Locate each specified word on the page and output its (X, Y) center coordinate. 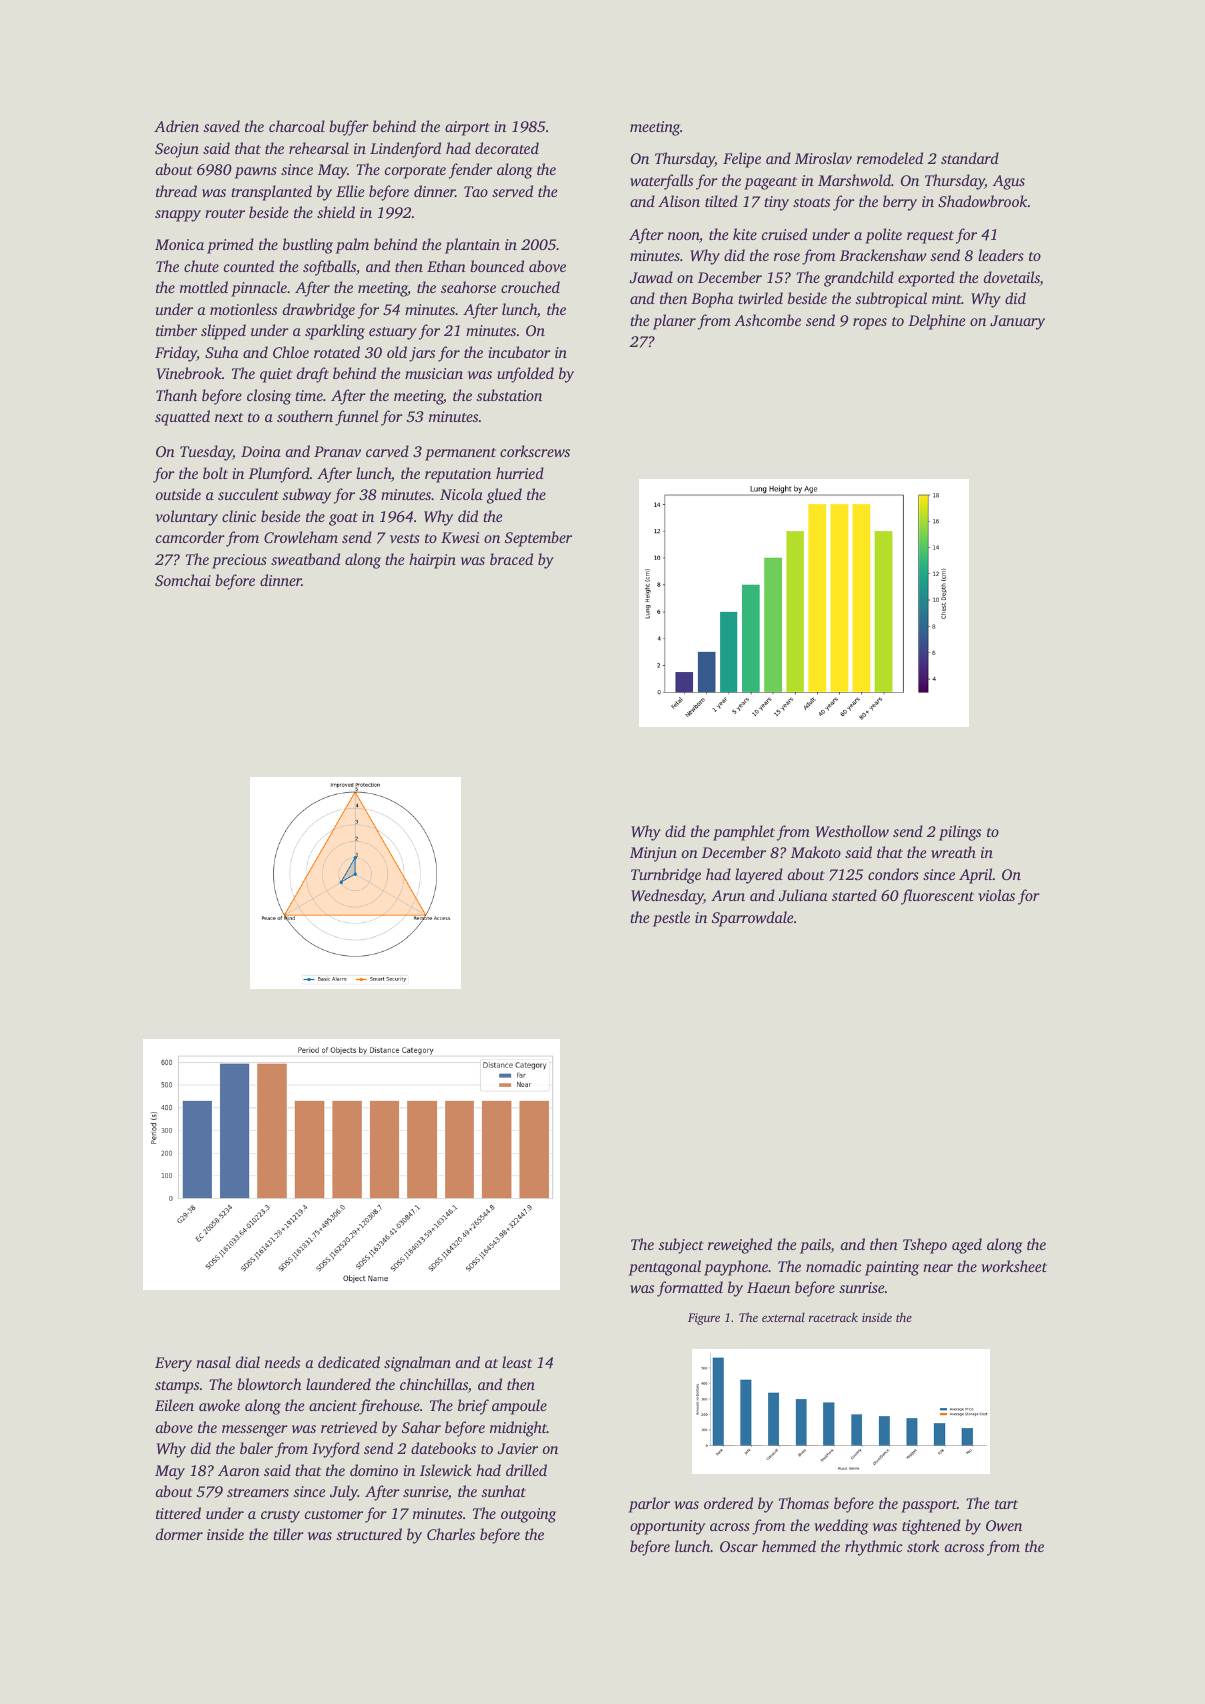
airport (467, 128)
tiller (288, 1534)
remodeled (890, 158)
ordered (728, 1503)
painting (892, 1268)
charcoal (297, 126)
